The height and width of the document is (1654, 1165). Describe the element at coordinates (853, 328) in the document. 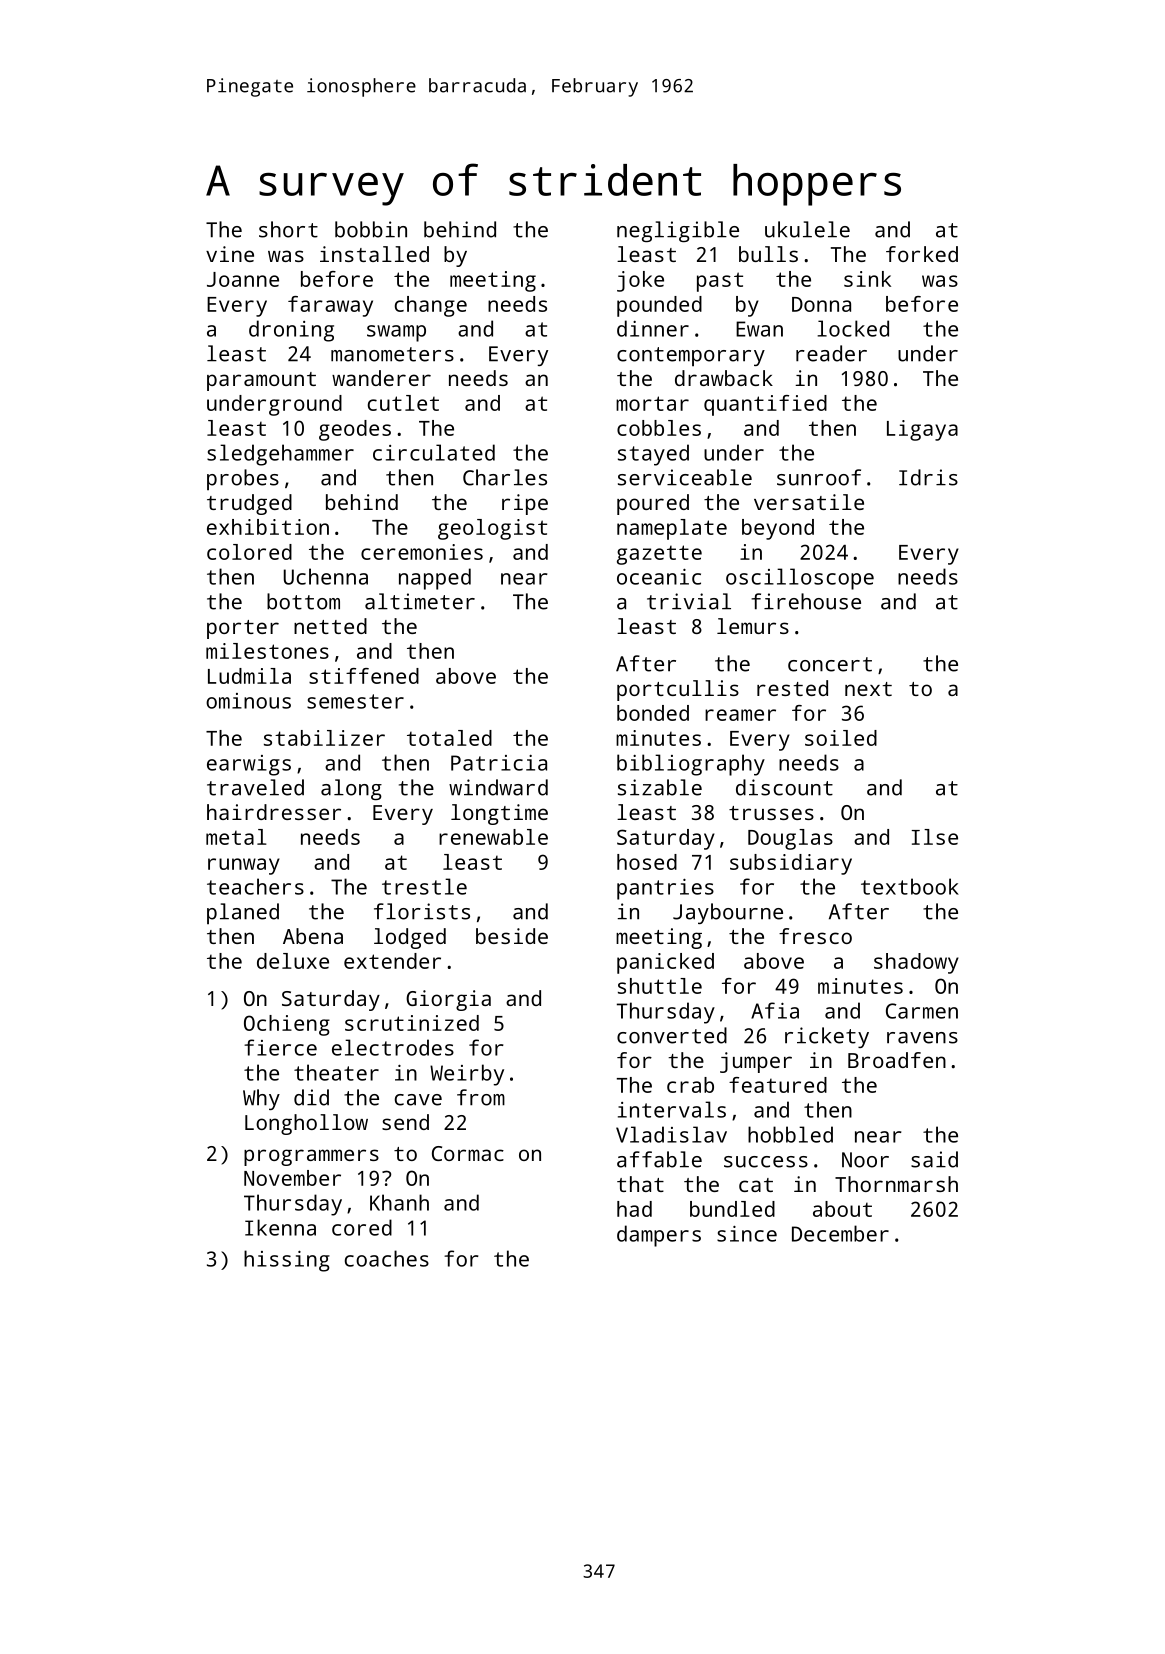

I see `locked` at that location.
